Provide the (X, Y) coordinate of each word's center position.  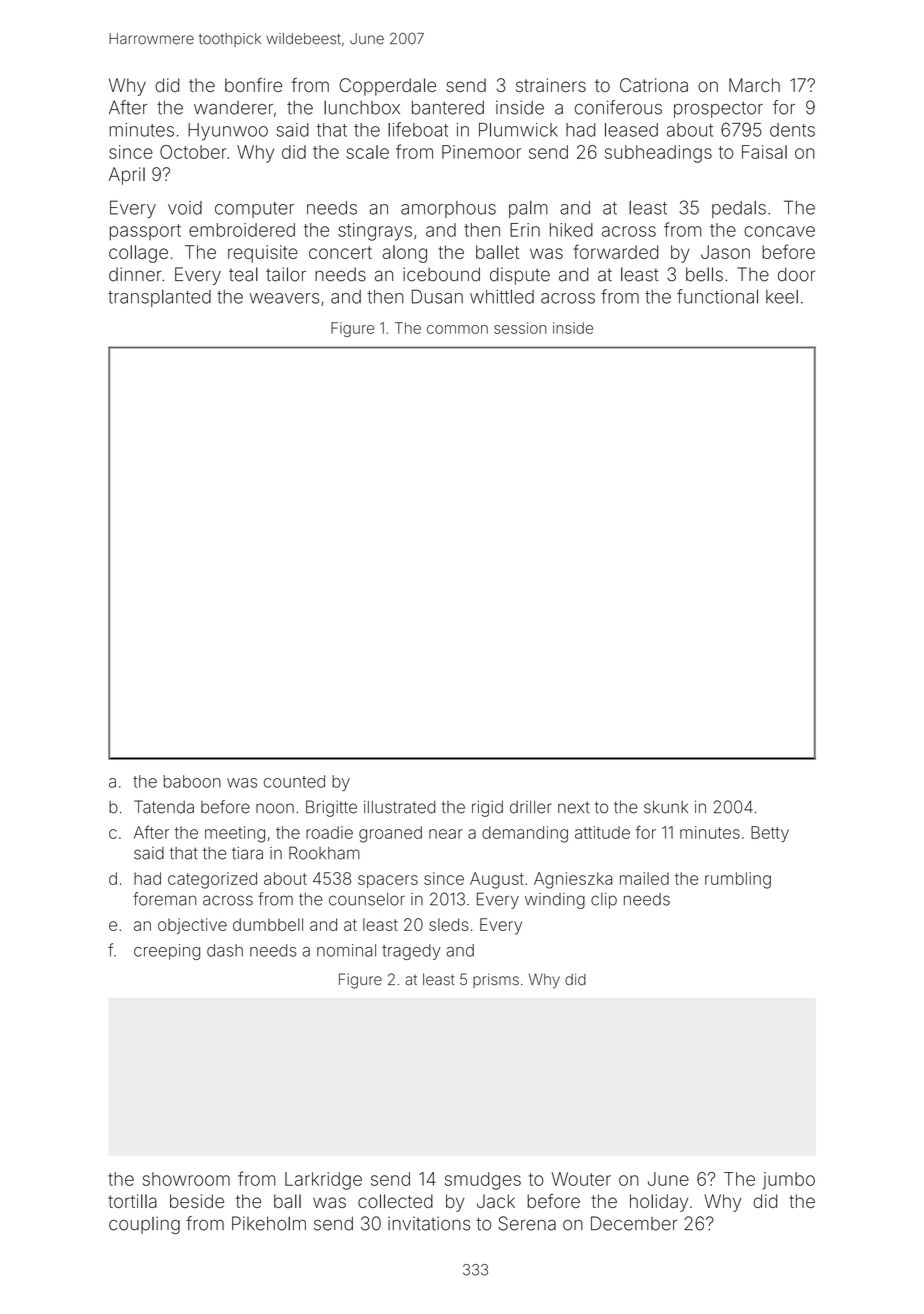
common (457, 329)
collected (395, 1201)
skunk (666, 807)
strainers (551, 85)
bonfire (253, 85)
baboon (192, 781)
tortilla (132, 1201)
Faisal (764, 152)
